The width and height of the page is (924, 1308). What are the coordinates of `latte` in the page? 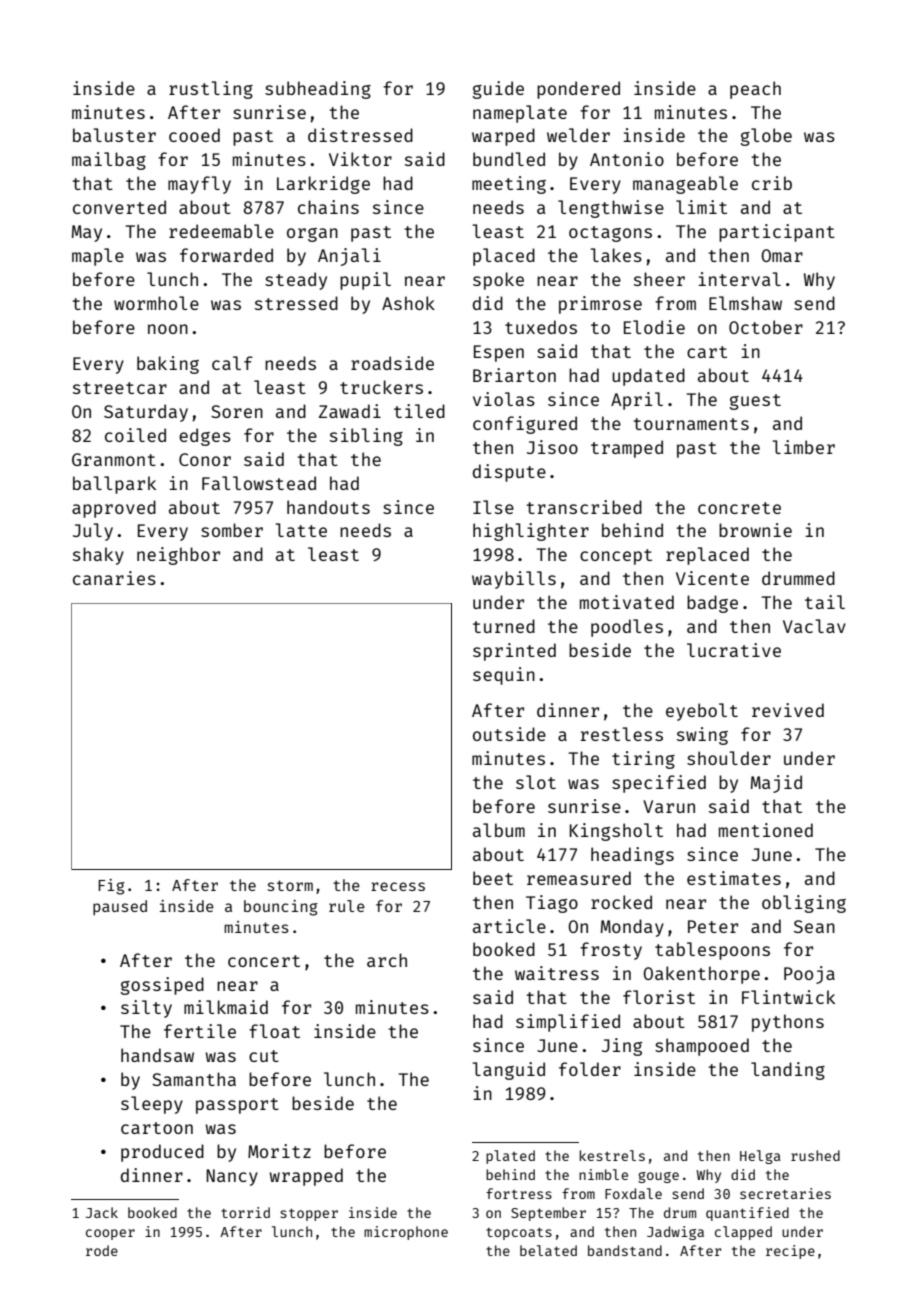 It's located at (301, 530).
